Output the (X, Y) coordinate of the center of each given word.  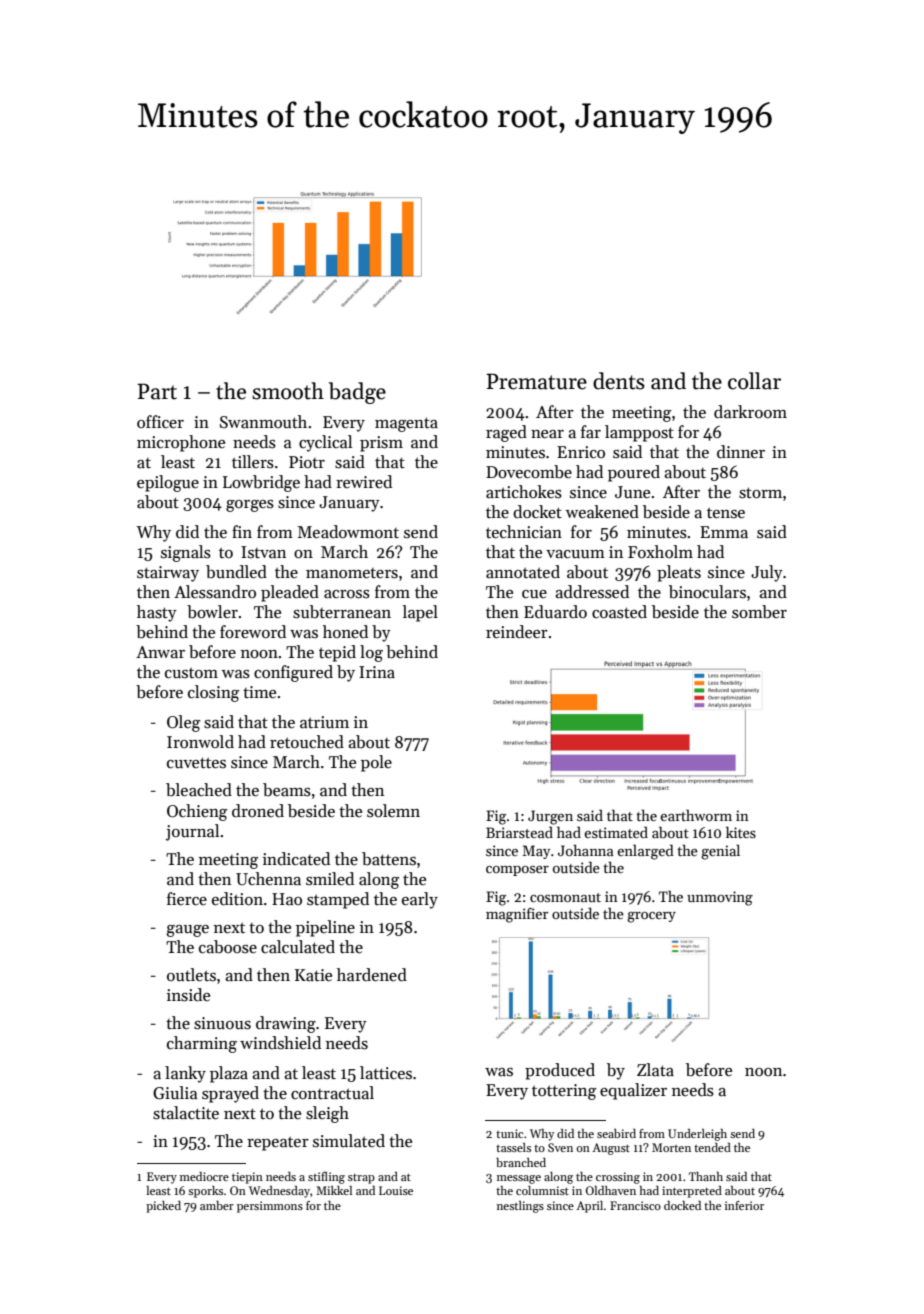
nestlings (520, 1207)
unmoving (720, 898)
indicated (296, 859)
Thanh (706, 1176)
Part (157, 391)
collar (754, 381)
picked (163, 1207)
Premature (536, 381)
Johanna (585, 850)
